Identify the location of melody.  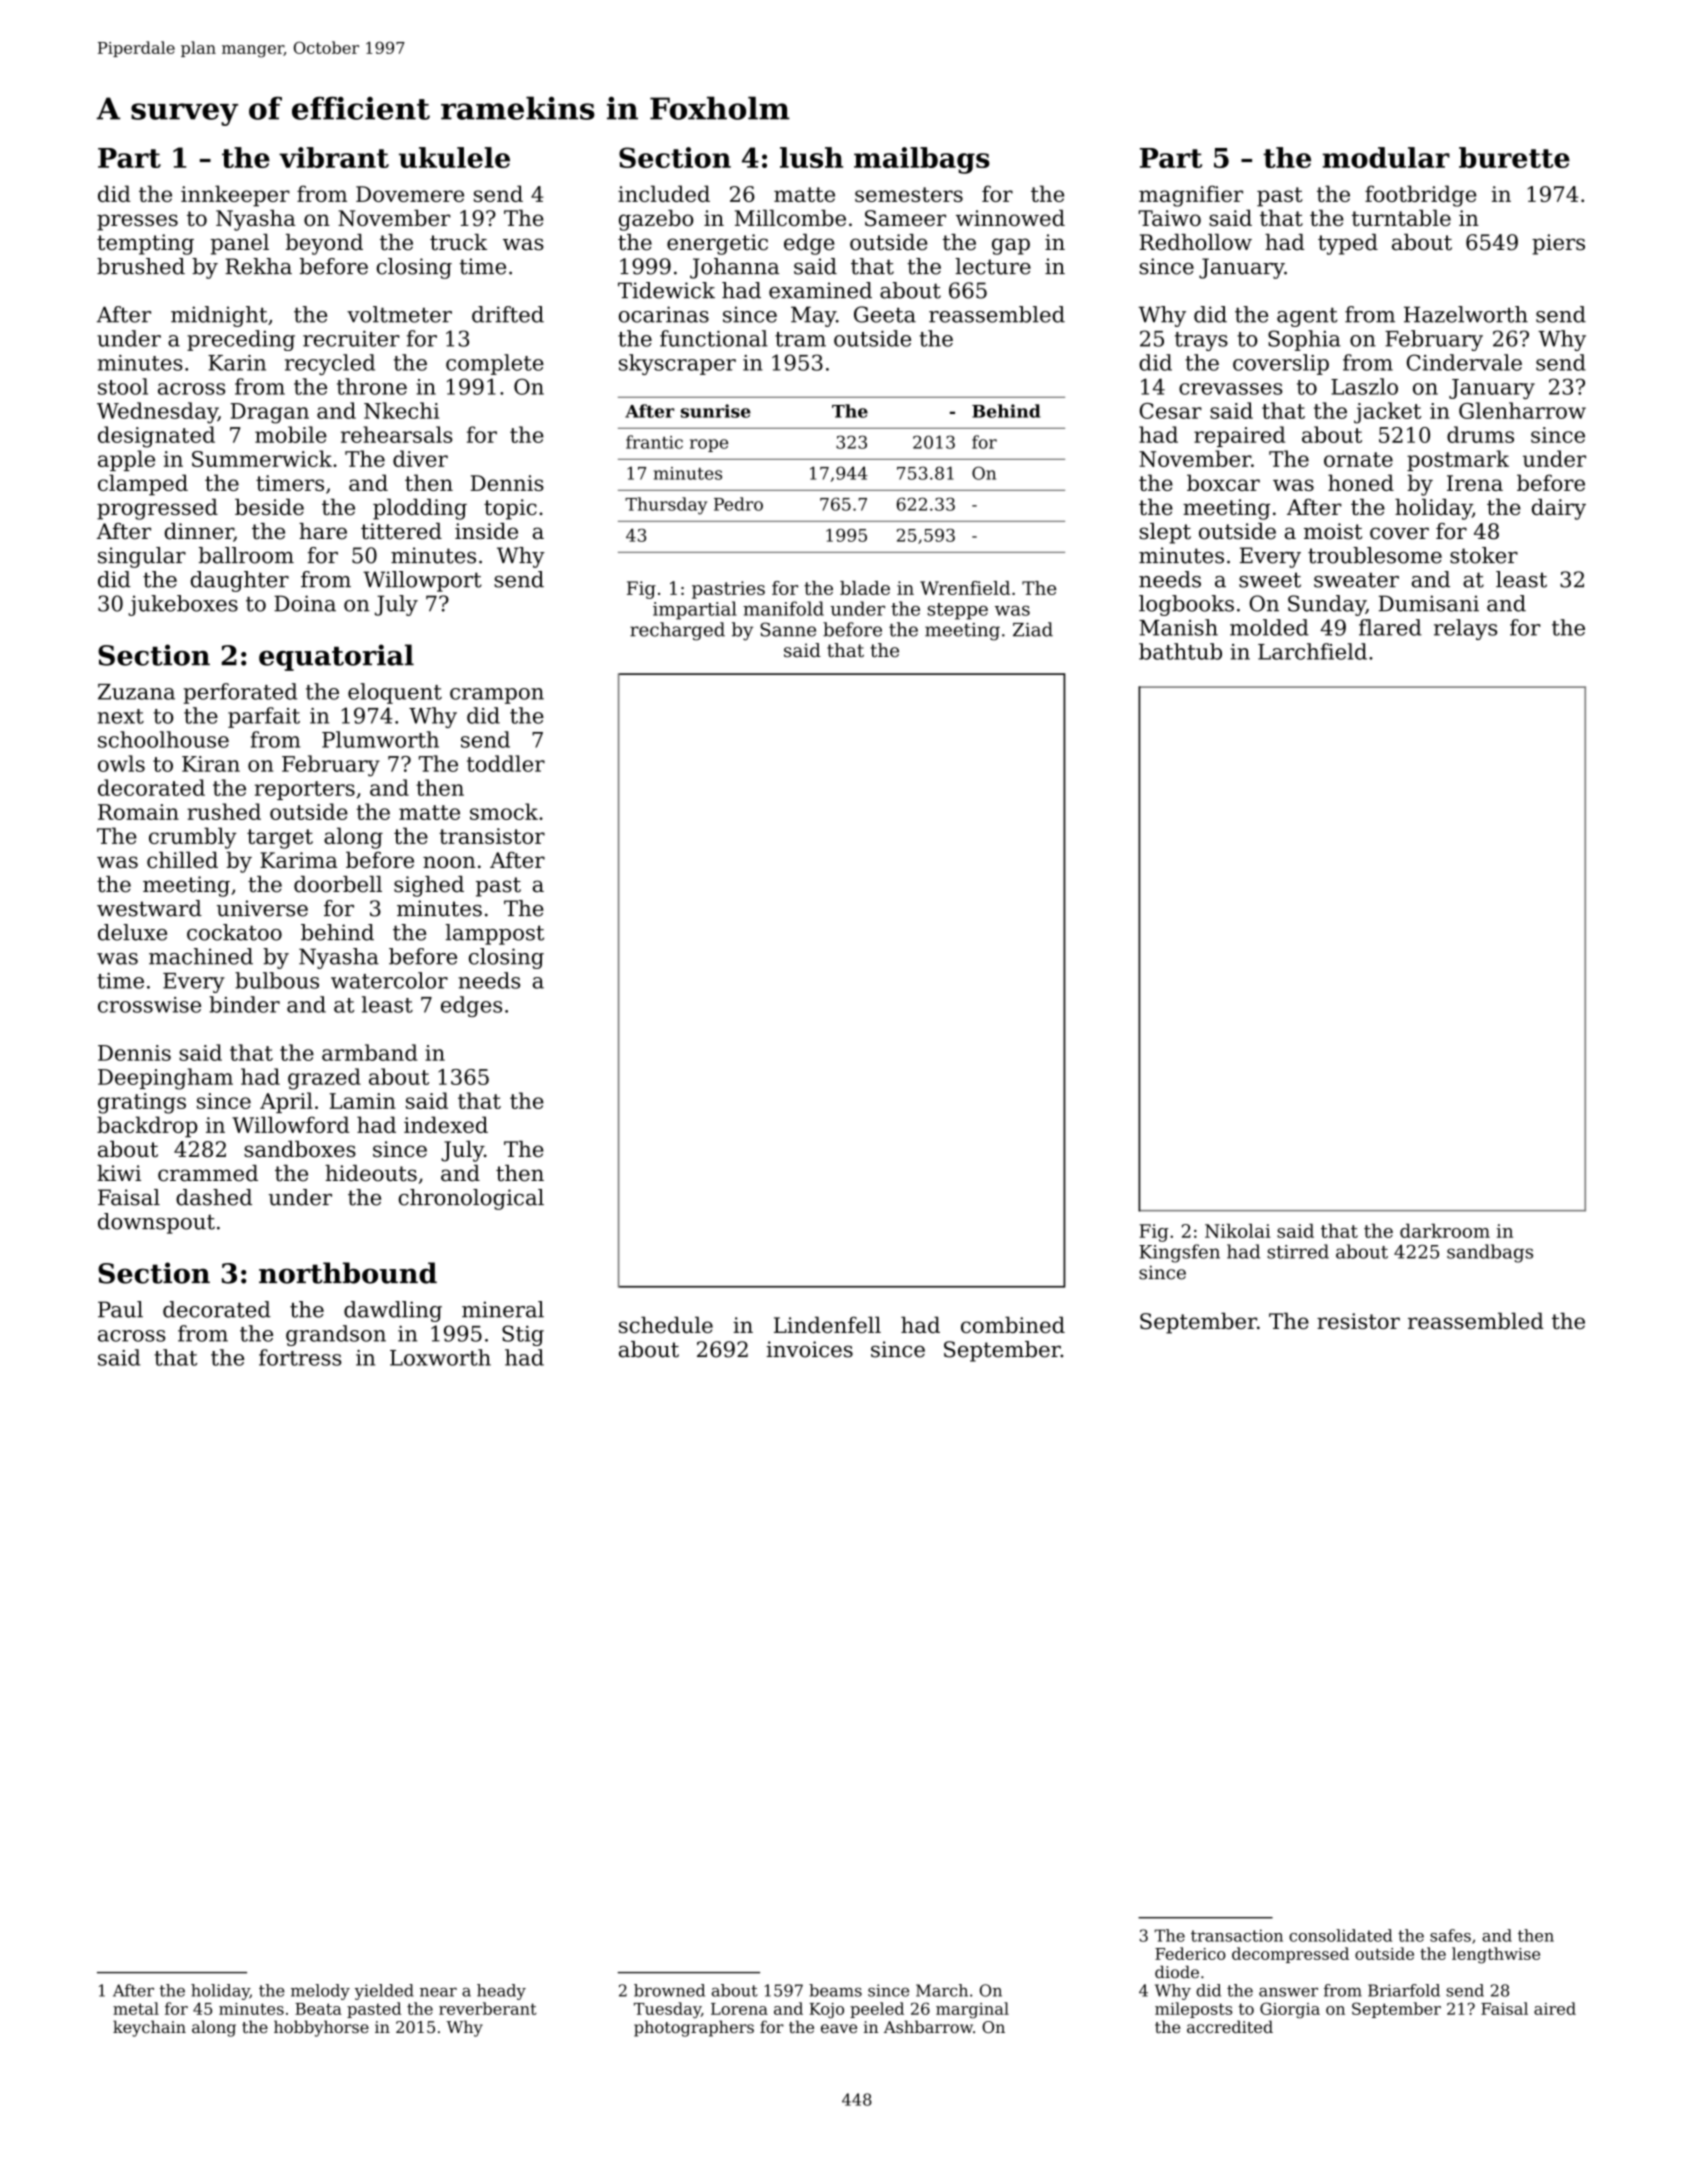
(320, 1992).
